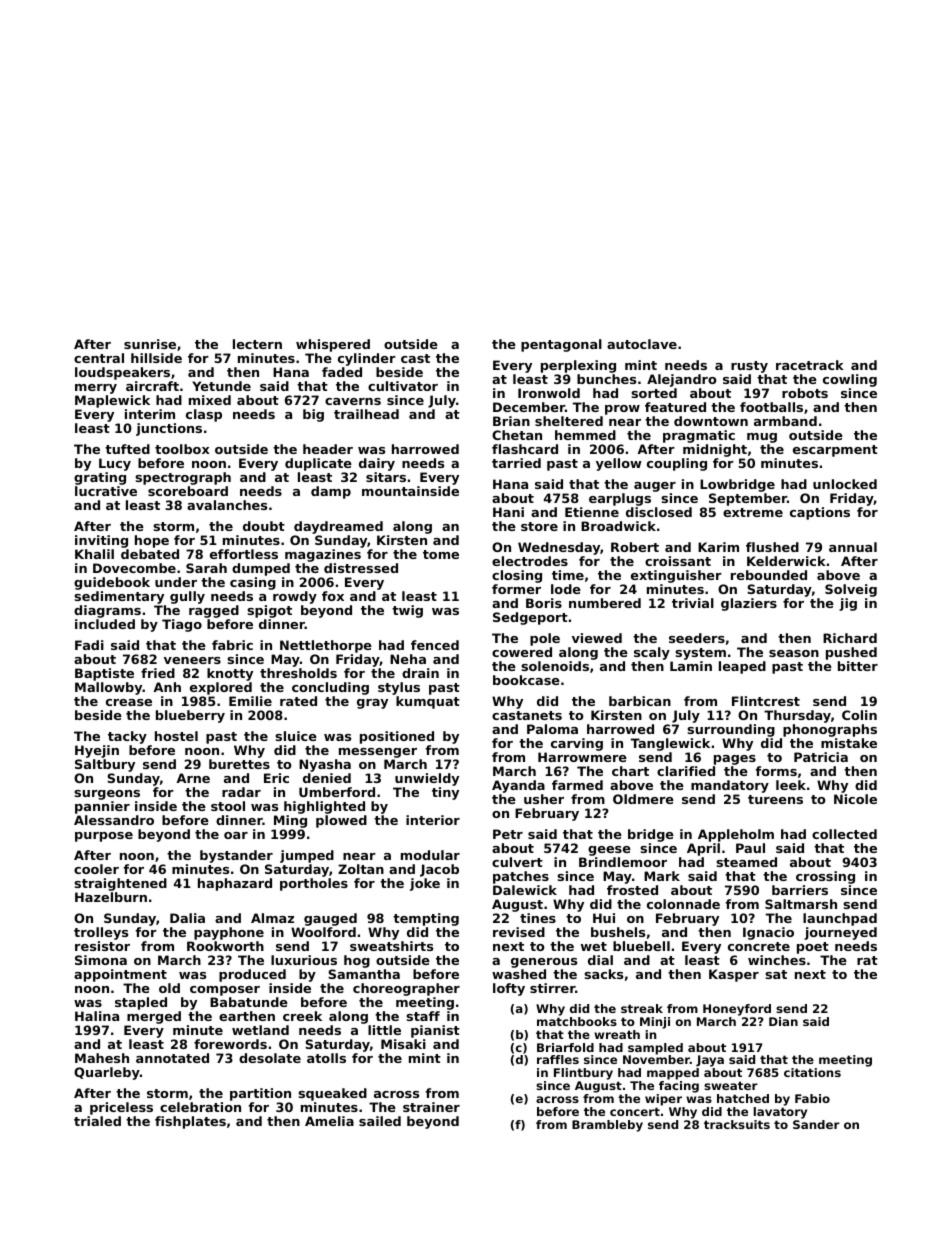 The image size is (952, 1233). I want to click on racetrack, so click(810, 365).
